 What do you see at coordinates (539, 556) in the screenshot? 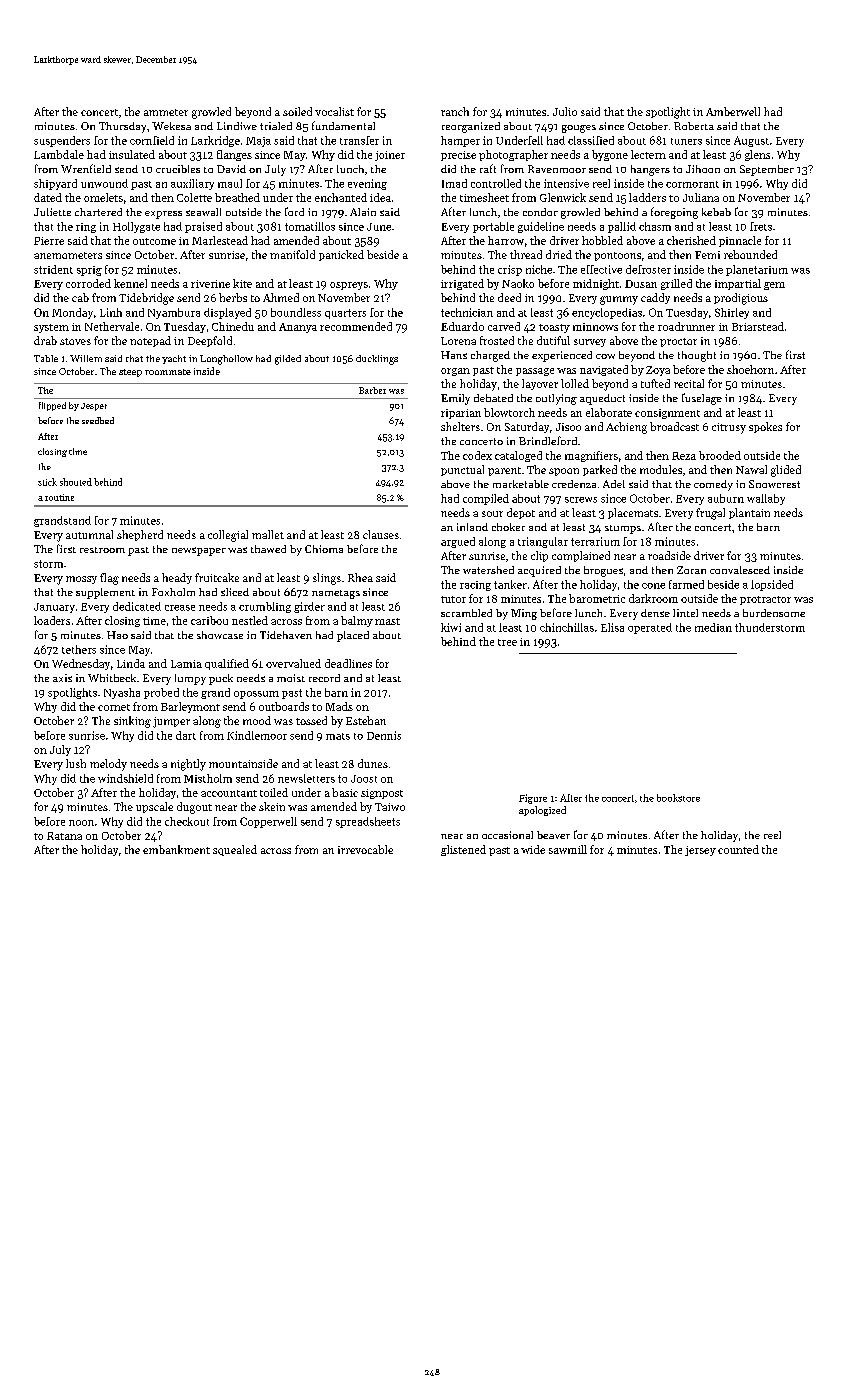
I see `clip` at bounding box center [539, 556].
